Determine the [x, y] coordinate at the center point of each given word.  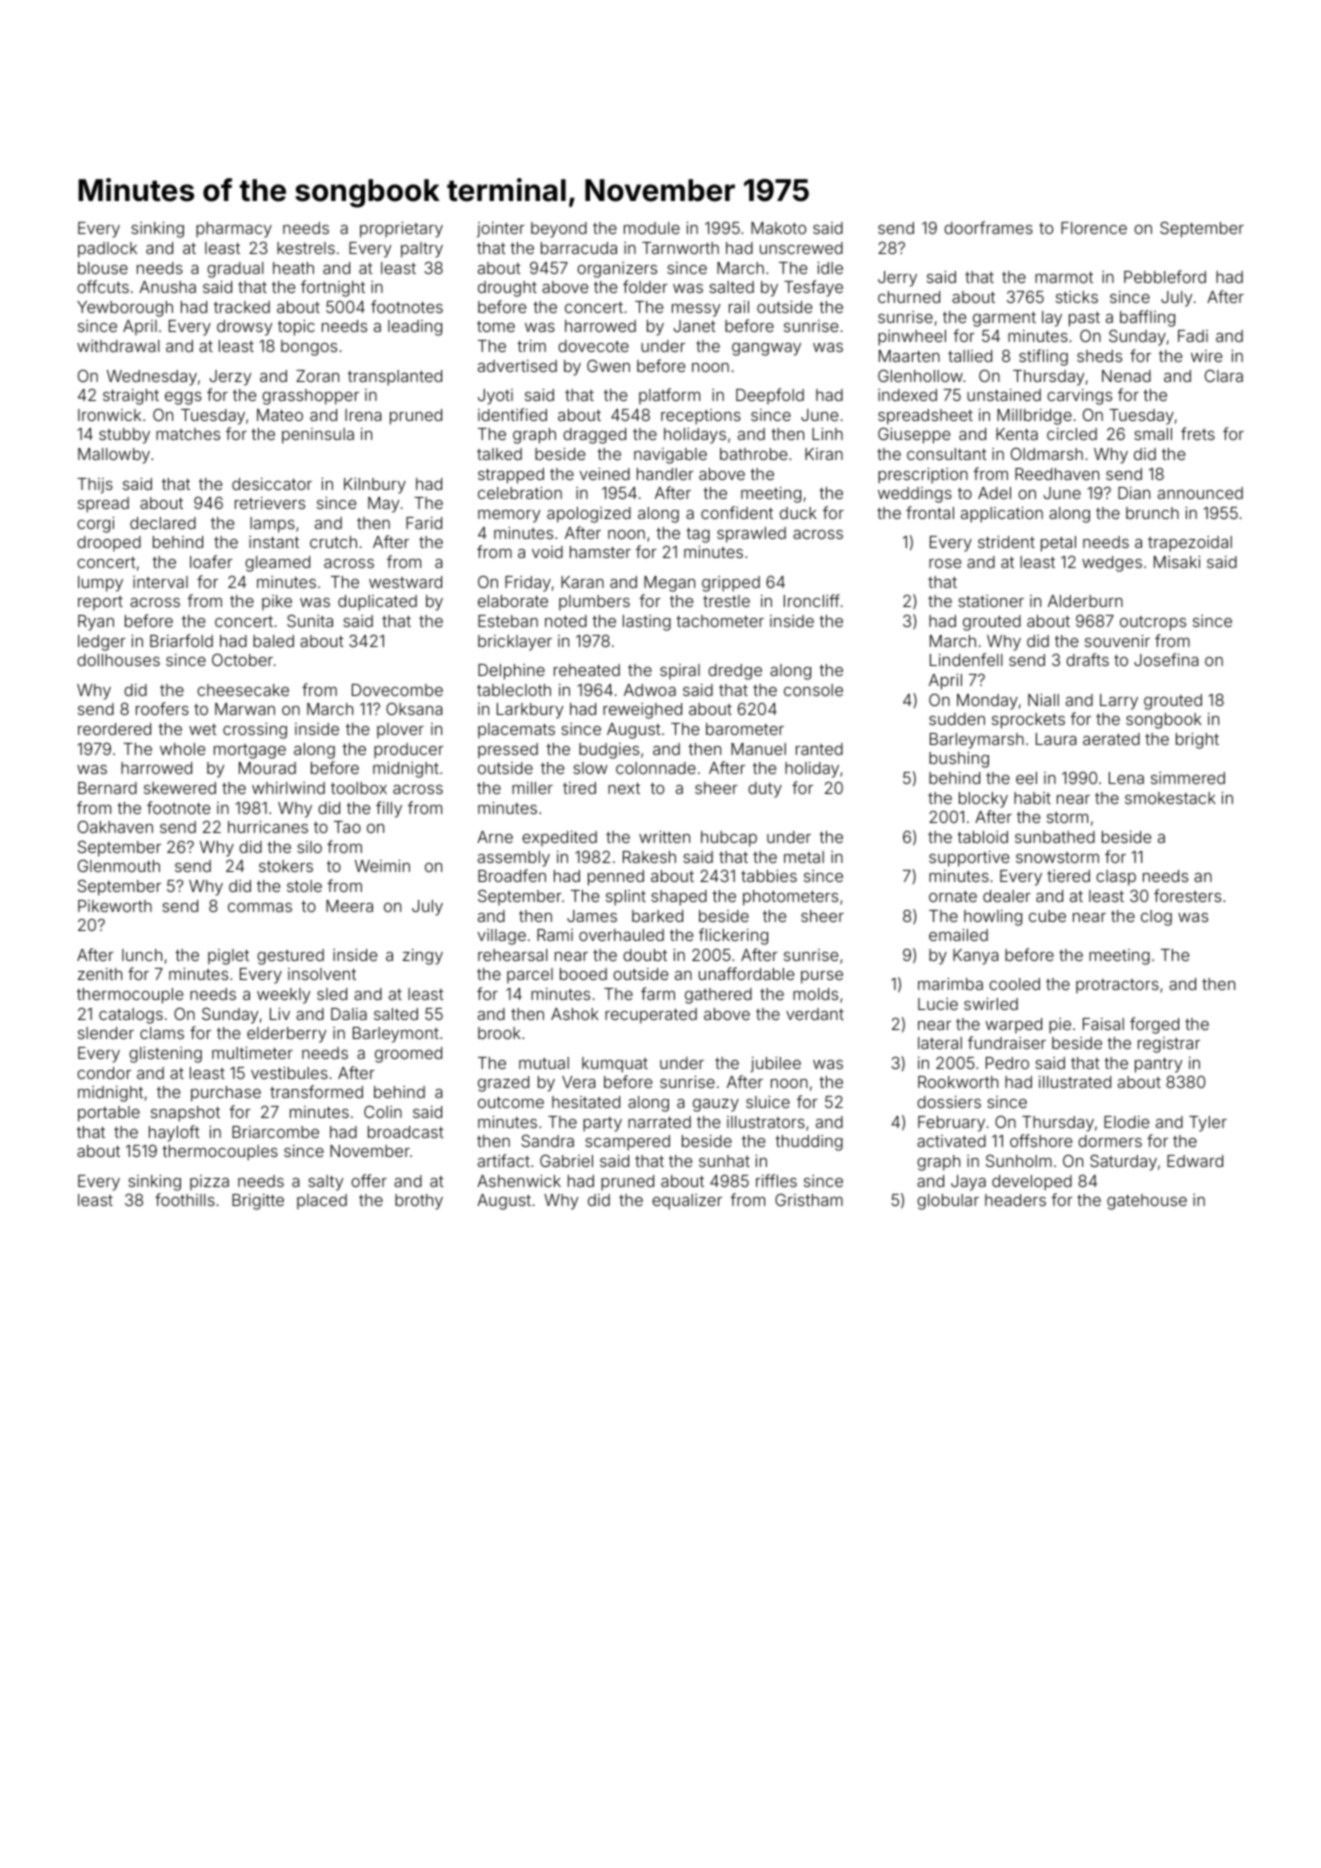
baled [273, 641]
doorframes [988, 227]
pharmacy [234, 230]
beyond [559, 230]
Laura [1056, 739]
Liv [280, 1013]
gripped [731, 584]
